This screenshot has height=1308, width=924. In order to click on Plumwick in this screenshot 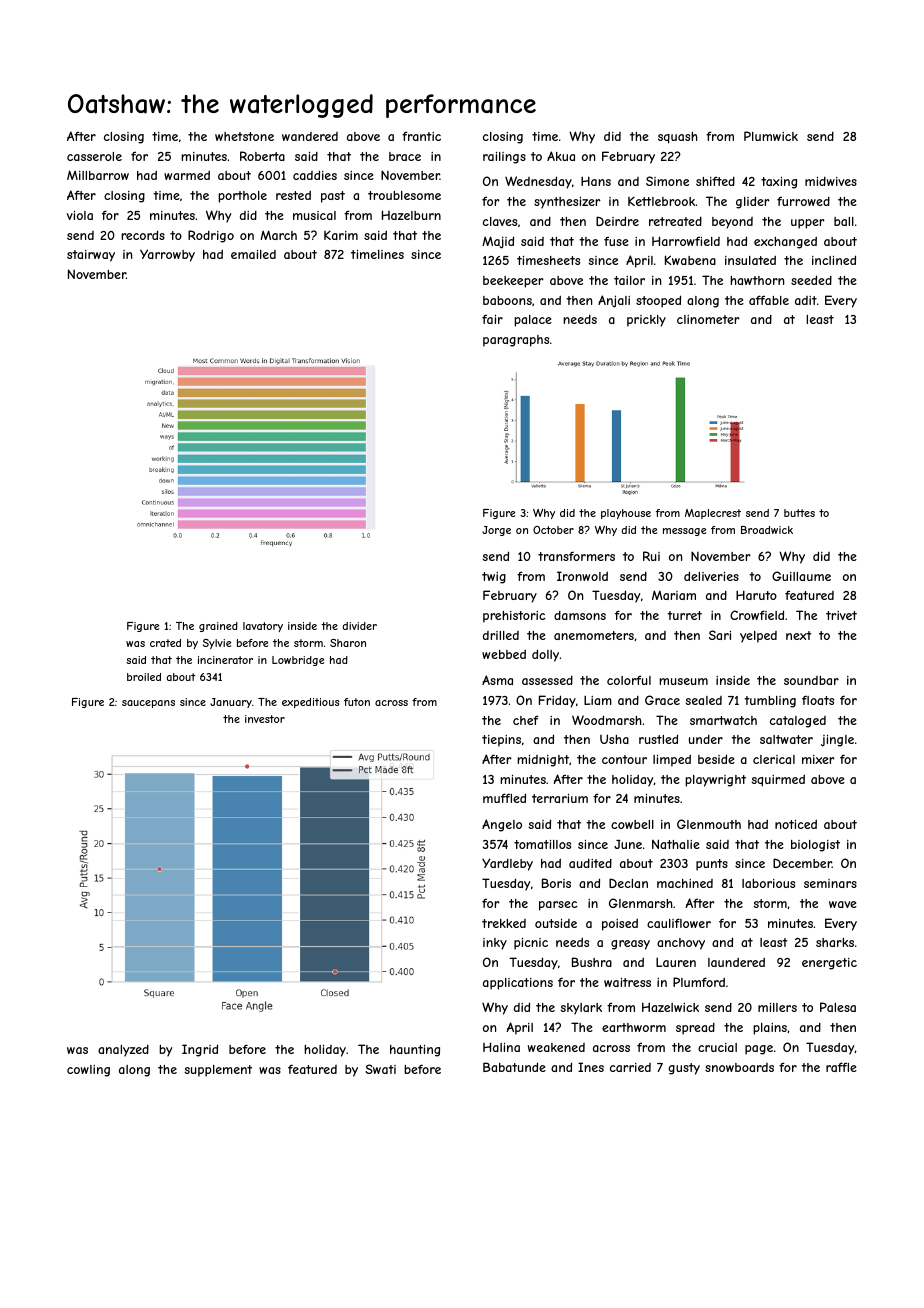, I will do `click(771, 136)`.
